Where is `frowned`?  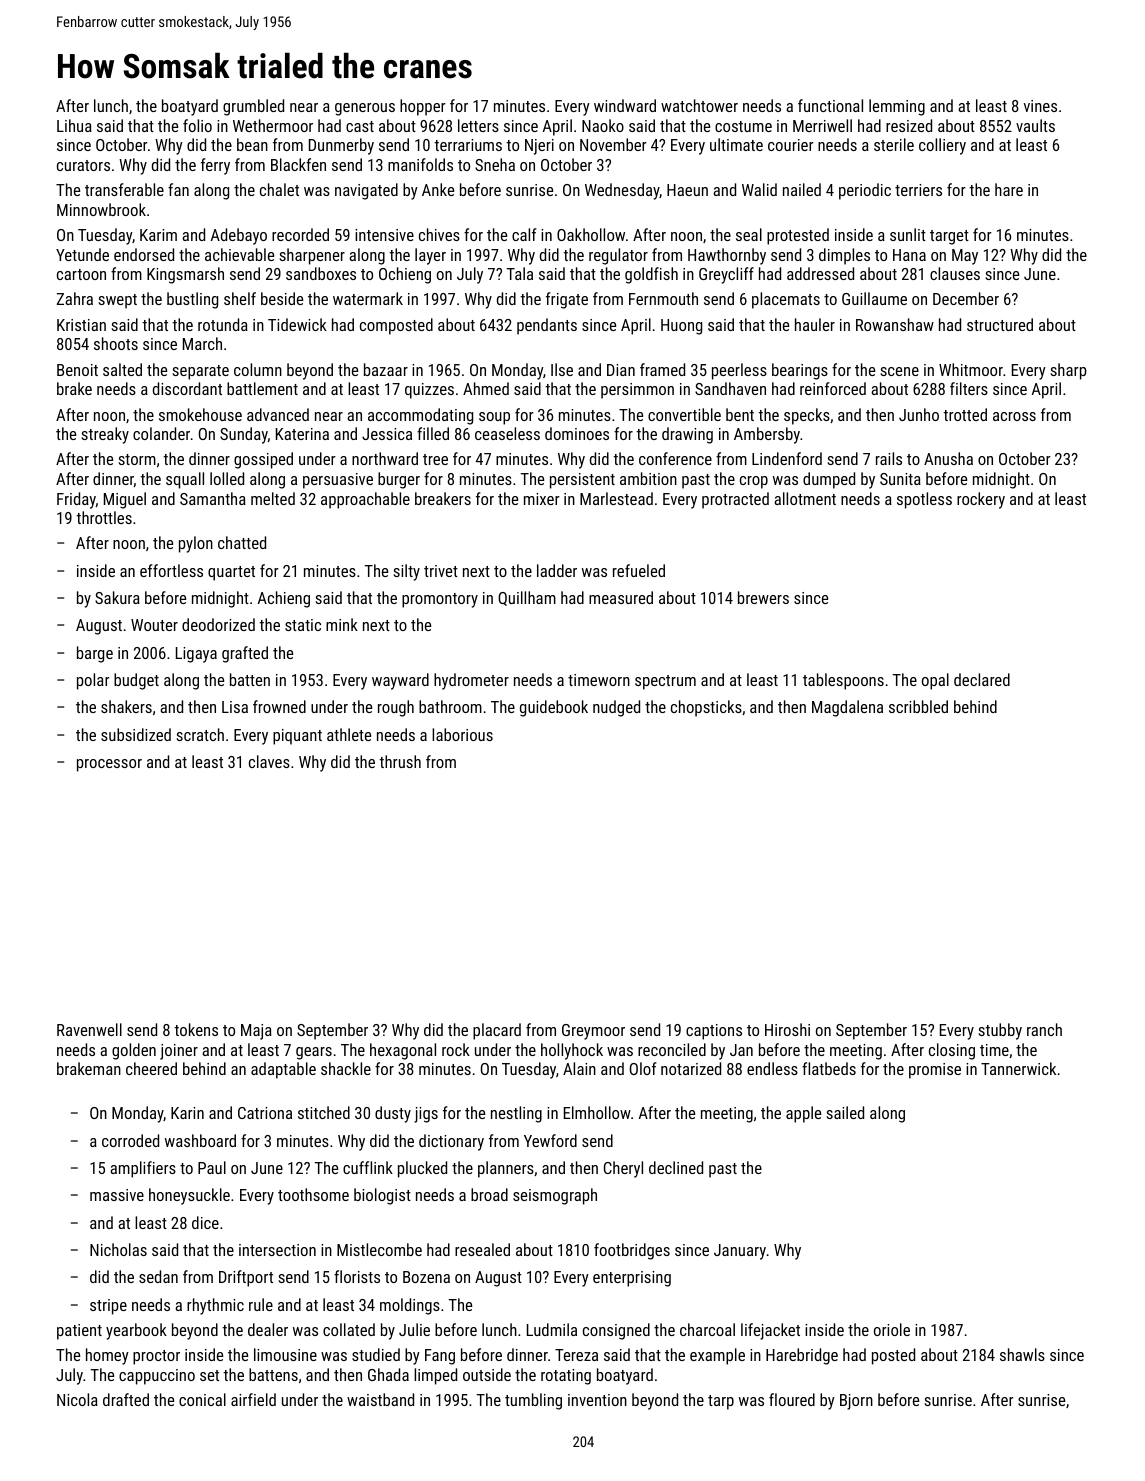
frowned is located at coordinates (279, 706).
